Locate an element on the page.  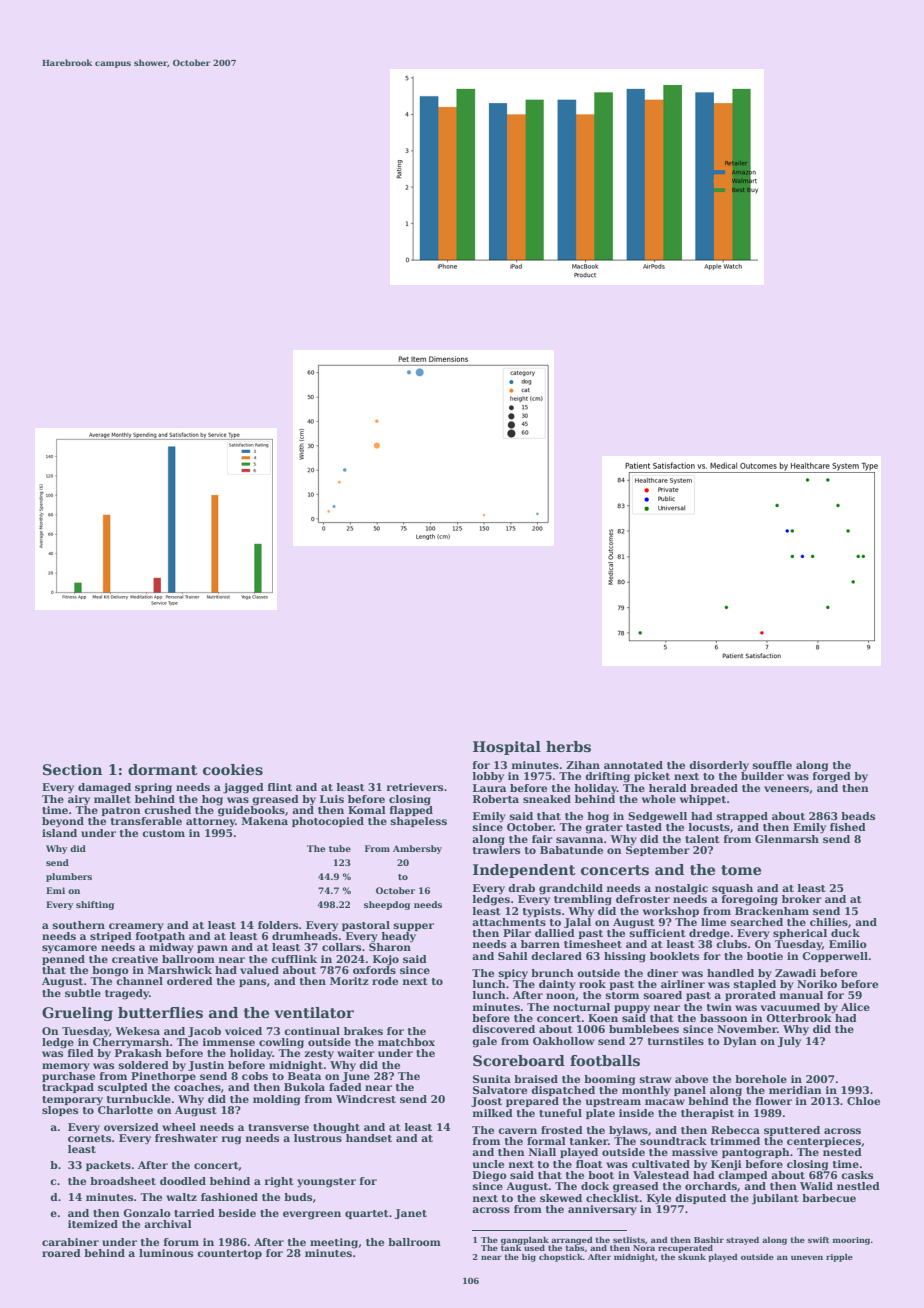
Hospital is located at coordinates (507, 748).
